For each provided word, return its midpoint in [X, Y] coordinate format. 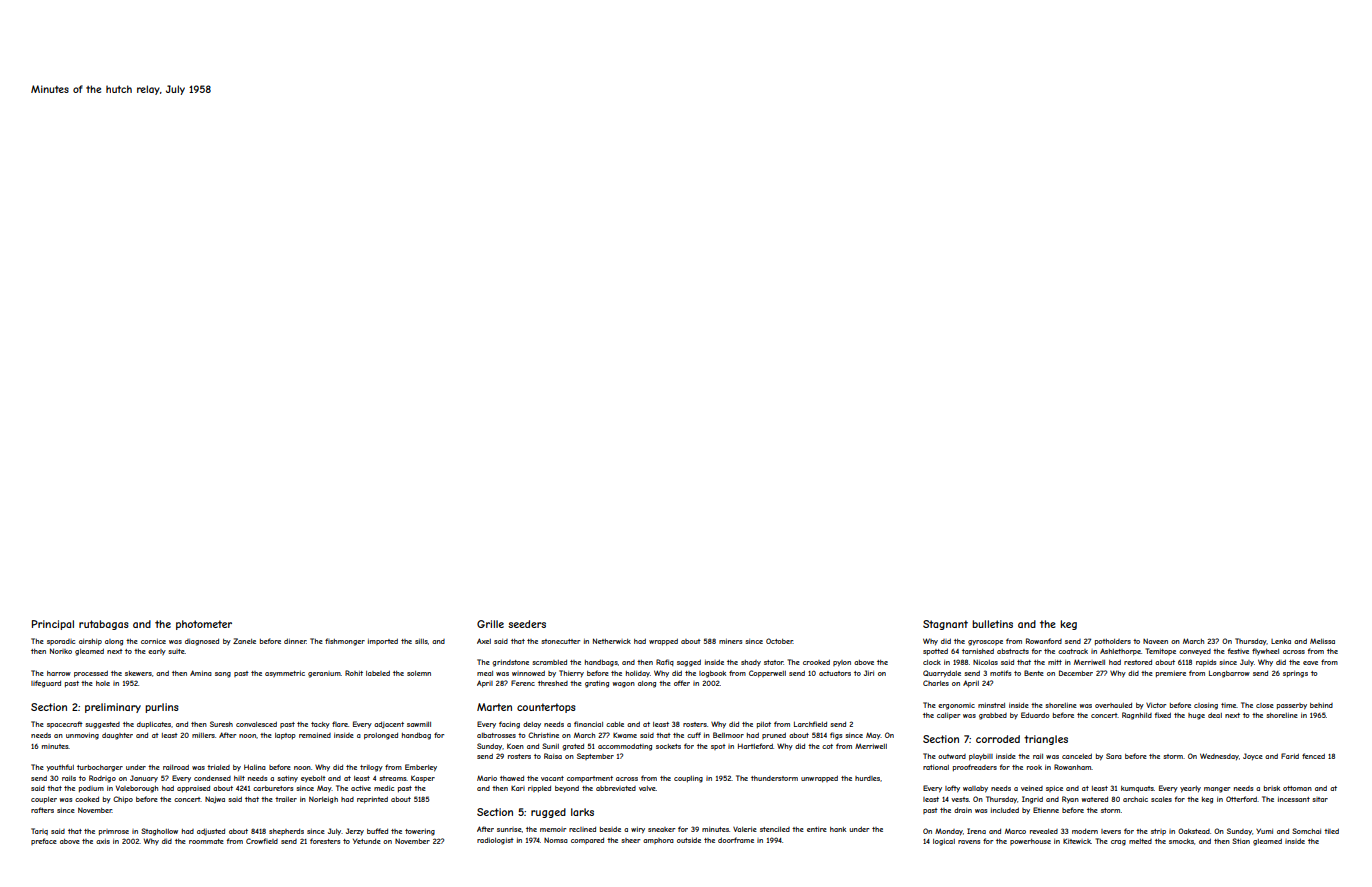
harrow [59, 673]
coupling [688, 779]
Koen [515, 746]
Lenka [1281, 641]
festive [1238, 651]
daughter [117, 736]
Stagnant [945, 625]
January [144, 778]
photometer [204, 625]
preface [44, 841]
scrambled [550, 662]
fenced [1313, 756]
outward [952, 756]
